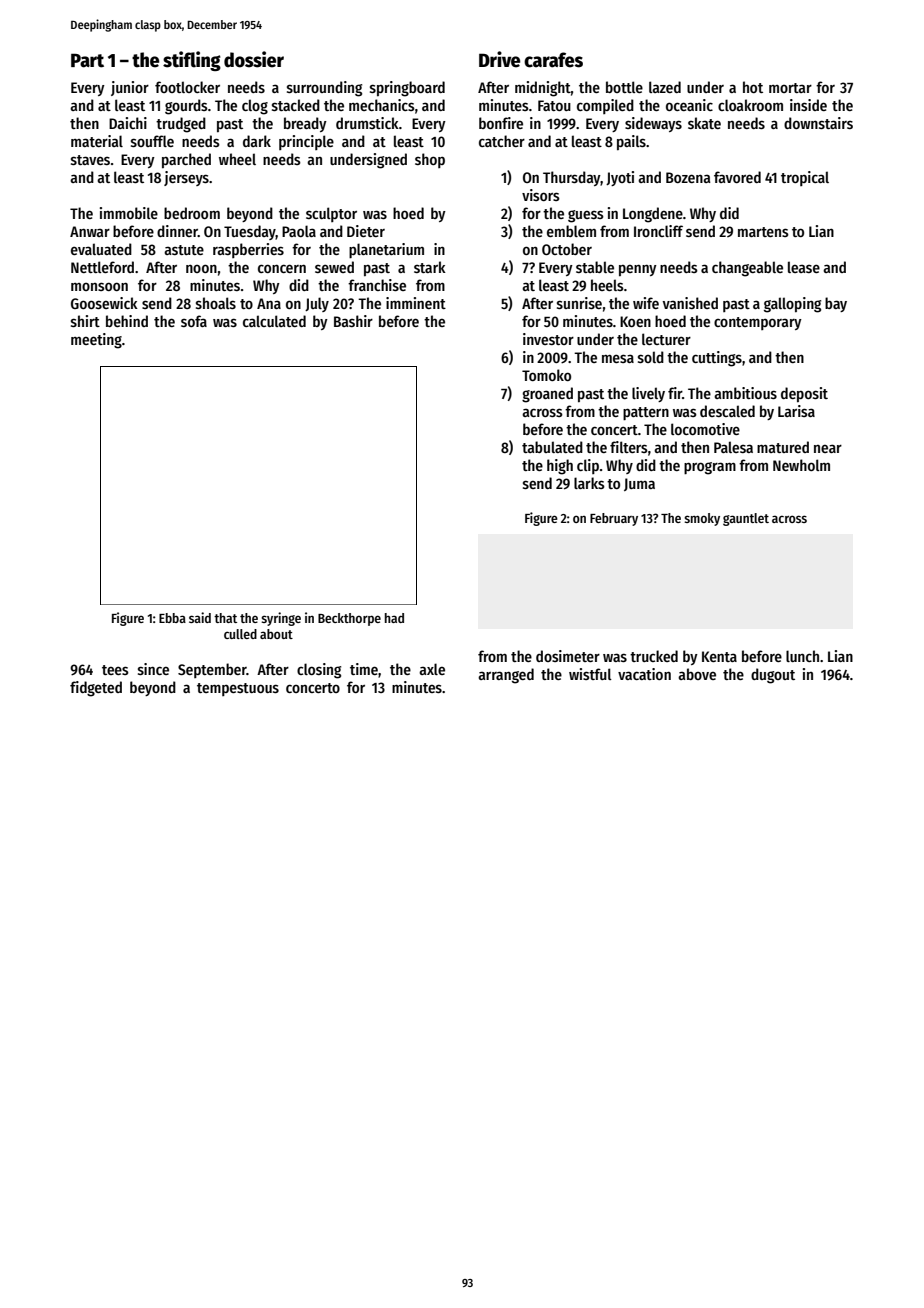  What do you see at coordinates (644, 674) in the screenshot?
I see `vacation` at bounding box center [644, 674].
